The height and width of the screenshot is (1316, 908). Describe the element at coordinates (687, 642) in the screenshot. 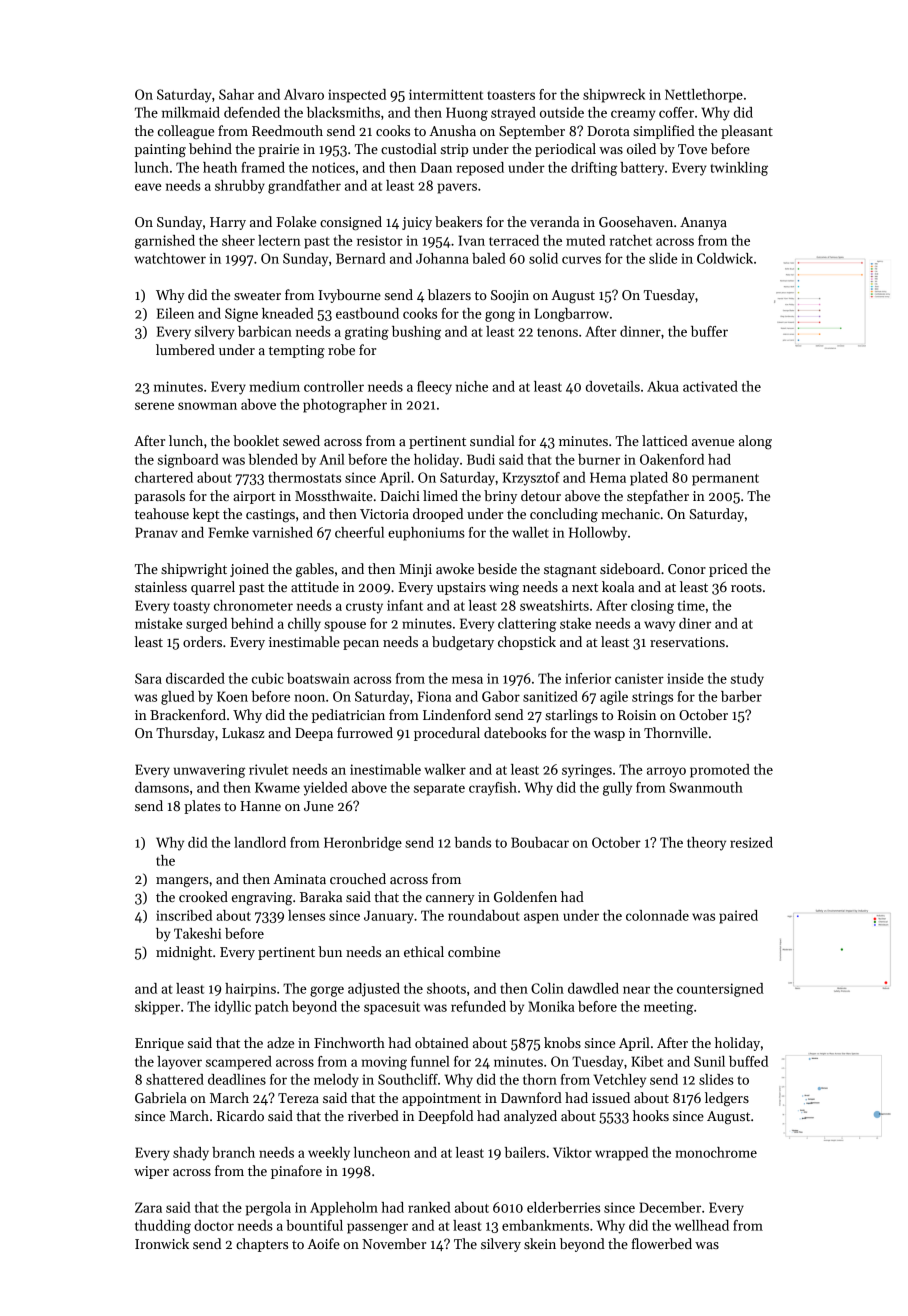

I see `reservations` at that location.
